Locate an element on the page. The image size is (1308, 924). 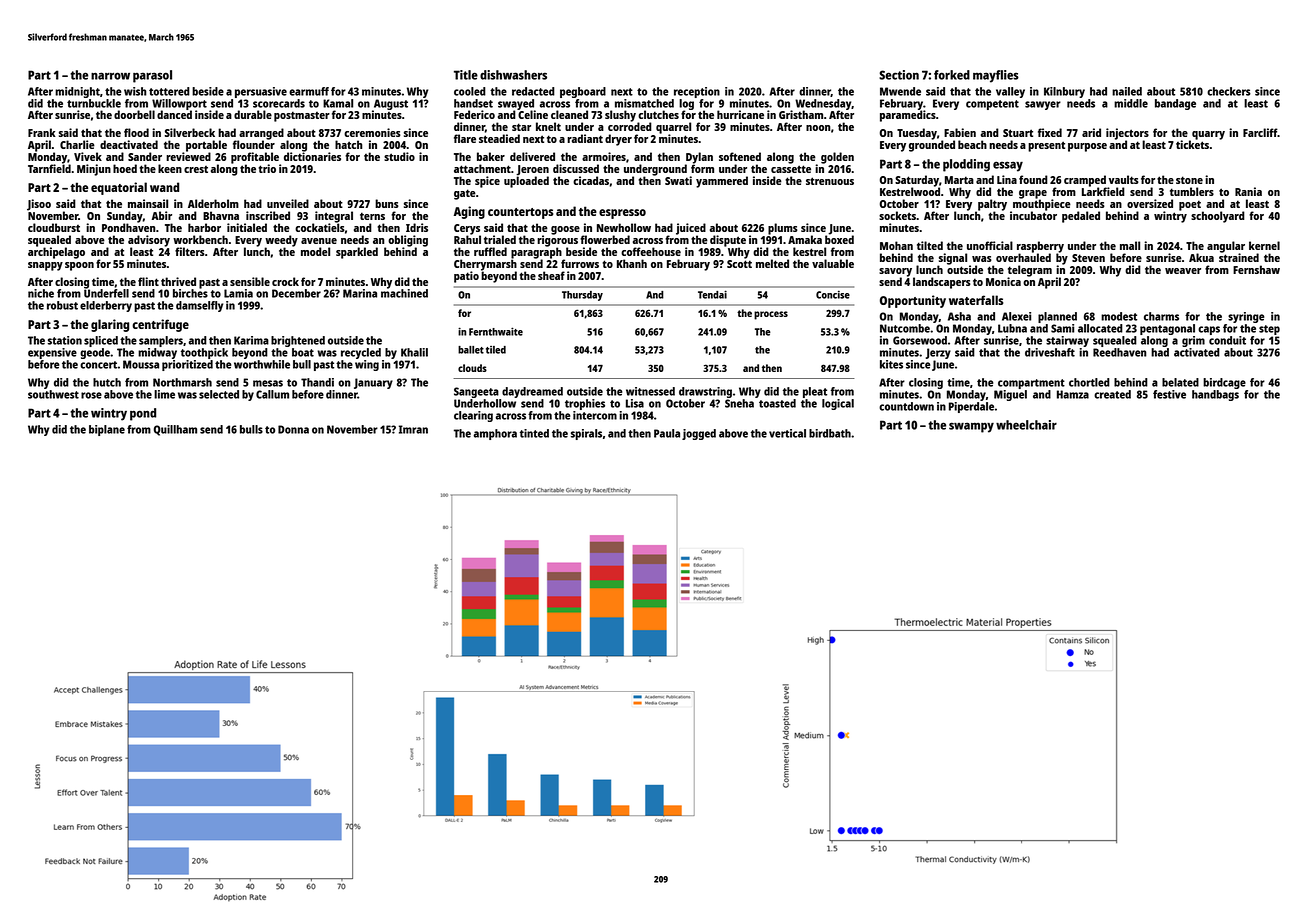
Quillham is located at coordinates (175, 430).
